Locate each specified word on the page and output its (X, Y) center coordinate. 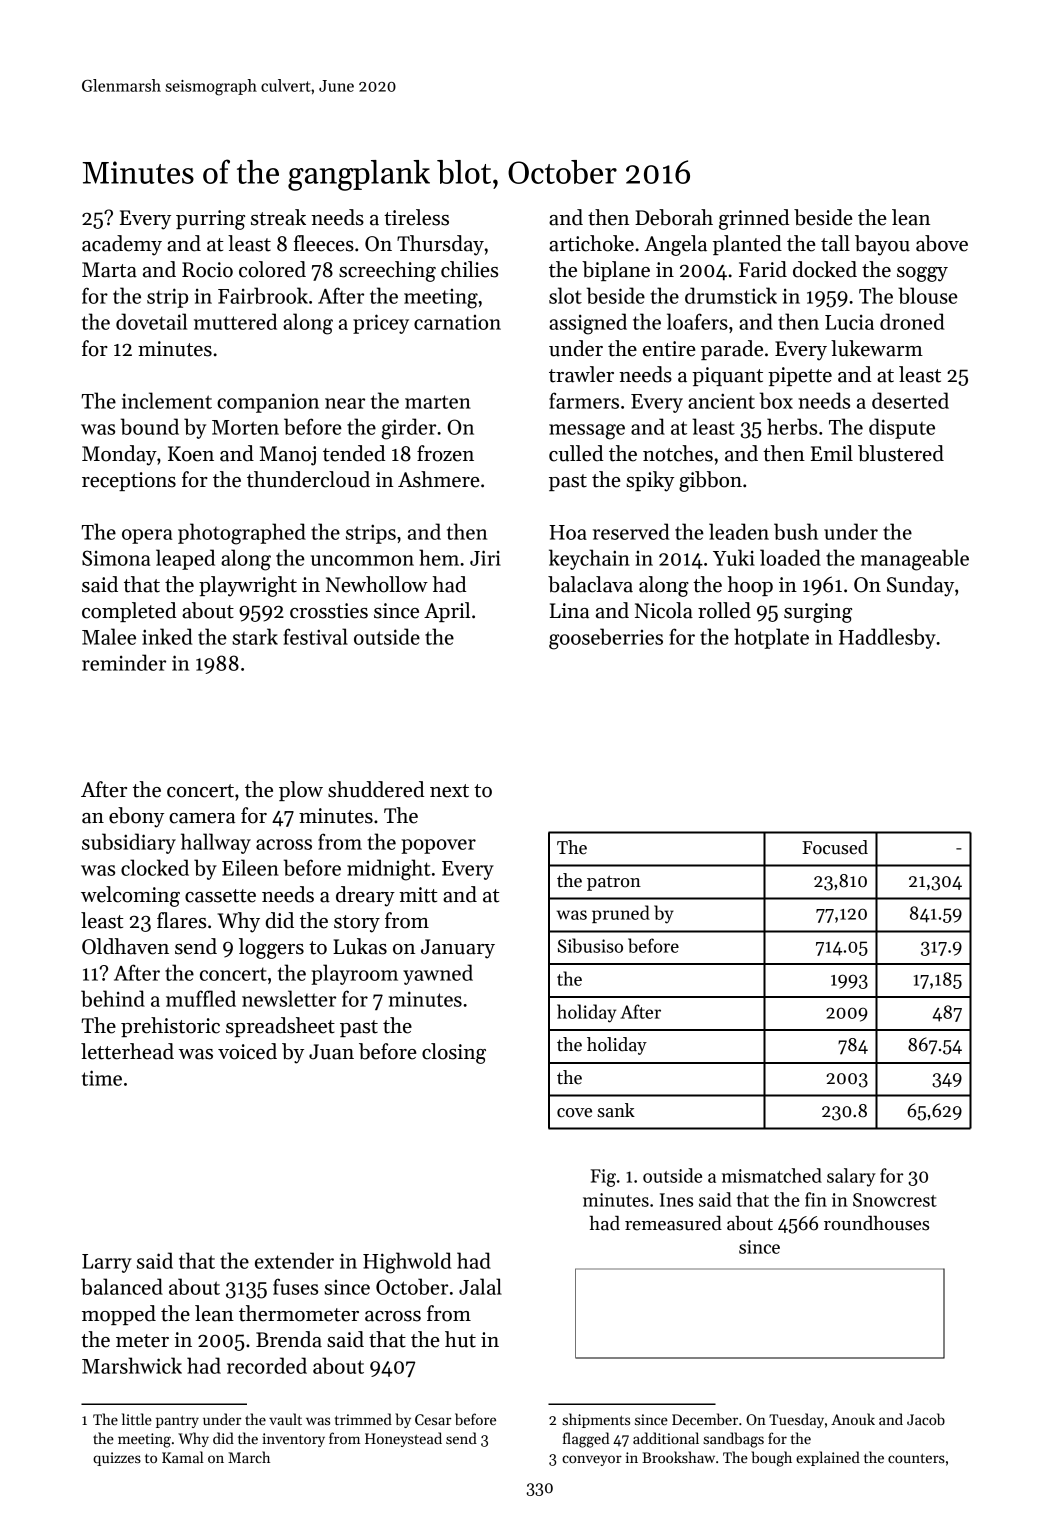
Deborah (674, 217)
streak (278, 217)
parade (732, 350)
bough (771, 1459)
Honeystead (403, 1439)
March (249, 1457)
